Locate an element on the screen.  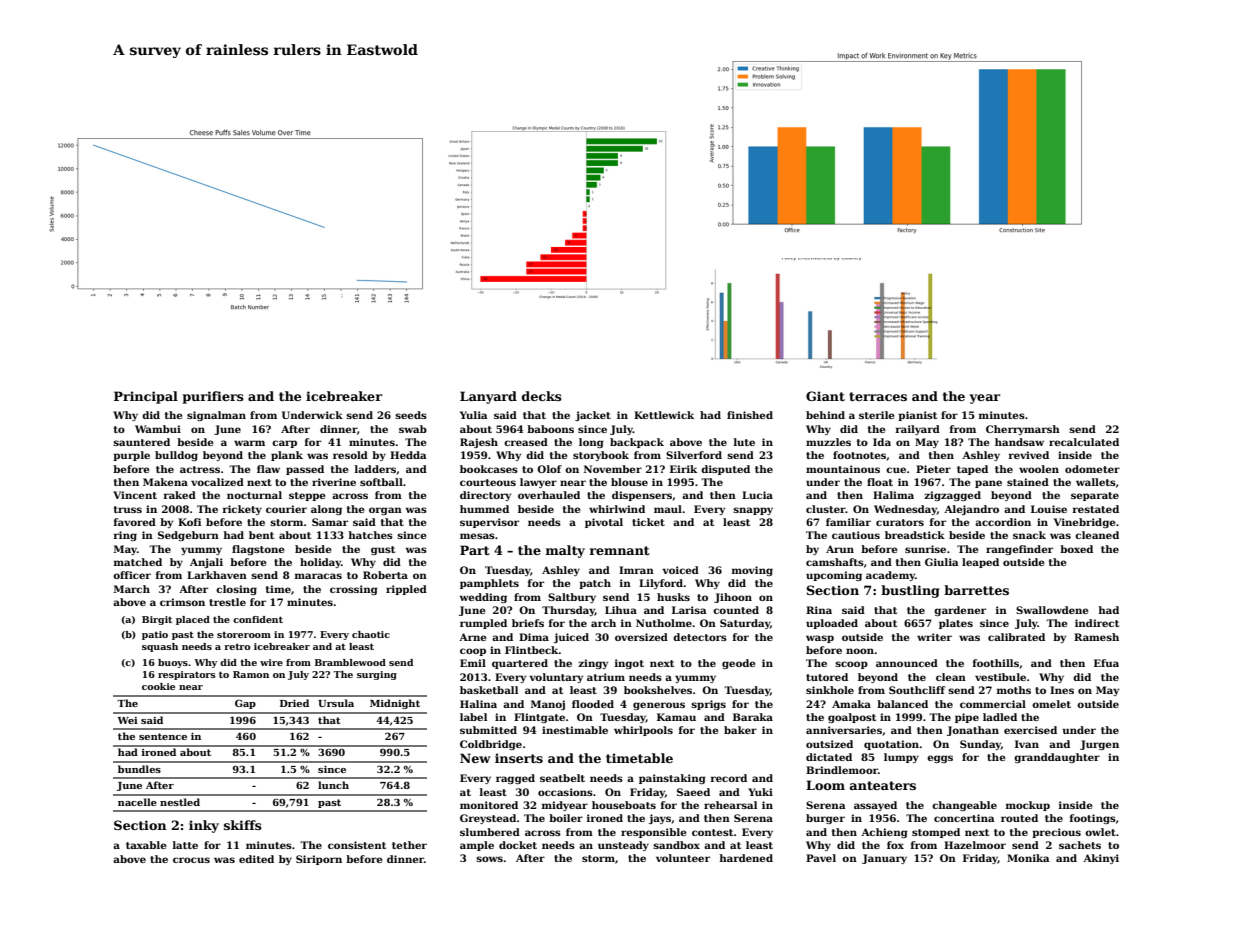
flaw is located at coordinates (268, 469).
